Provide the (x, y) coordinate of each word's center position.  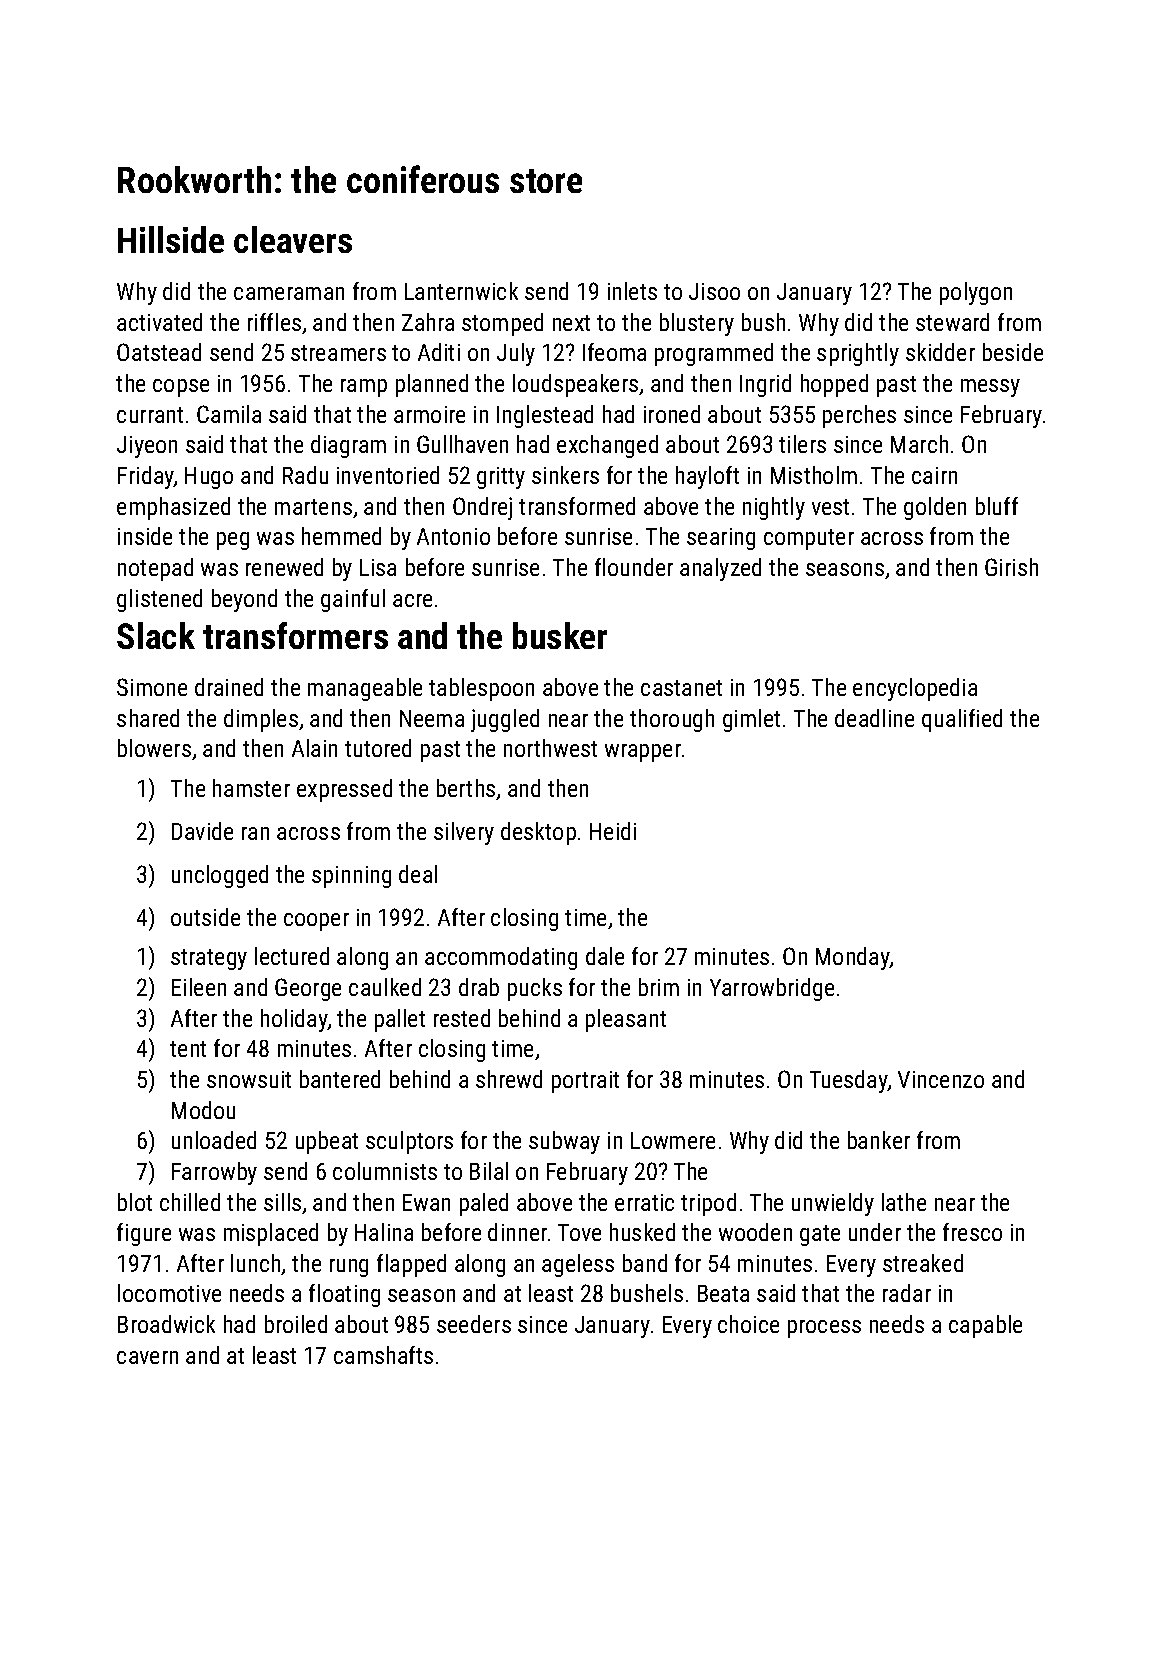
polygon (976, 293)
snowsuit (249, 1079)
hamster (251, 788)
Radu (305, 475)
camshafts (383, 1355)
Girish (1011, 567)
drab (479, 987)
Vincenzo (941, 1079)
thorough (672, 720)
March (919, 444)
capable (985, 1326)
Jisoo (714, 291)
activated (159, 322)
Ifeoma (614, 352)
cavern (147, 1357)
